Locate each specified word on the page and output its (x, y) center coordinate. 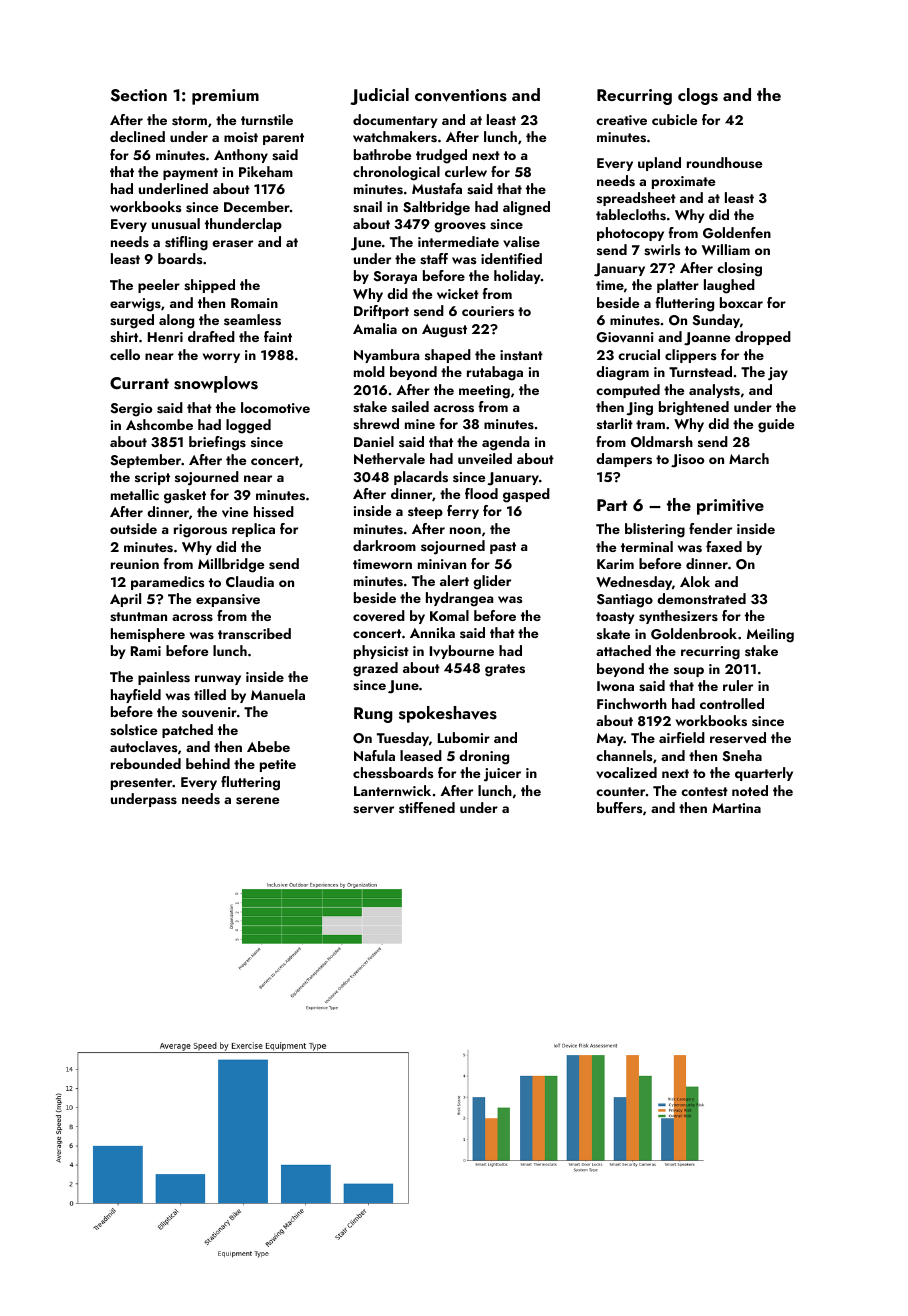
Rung (373, 715)
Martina (736, 808)
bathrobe (382, 154)
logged (248, 426)
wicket (458, 293)
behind (208, 763)
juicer (502, 775)
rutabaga (495, 373)
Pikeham (266, 171)
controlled (732, 703)
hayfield (136, 696)
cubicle (674, 119)
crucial (639, 354)
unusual (176, 224)
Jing (639, 409)
